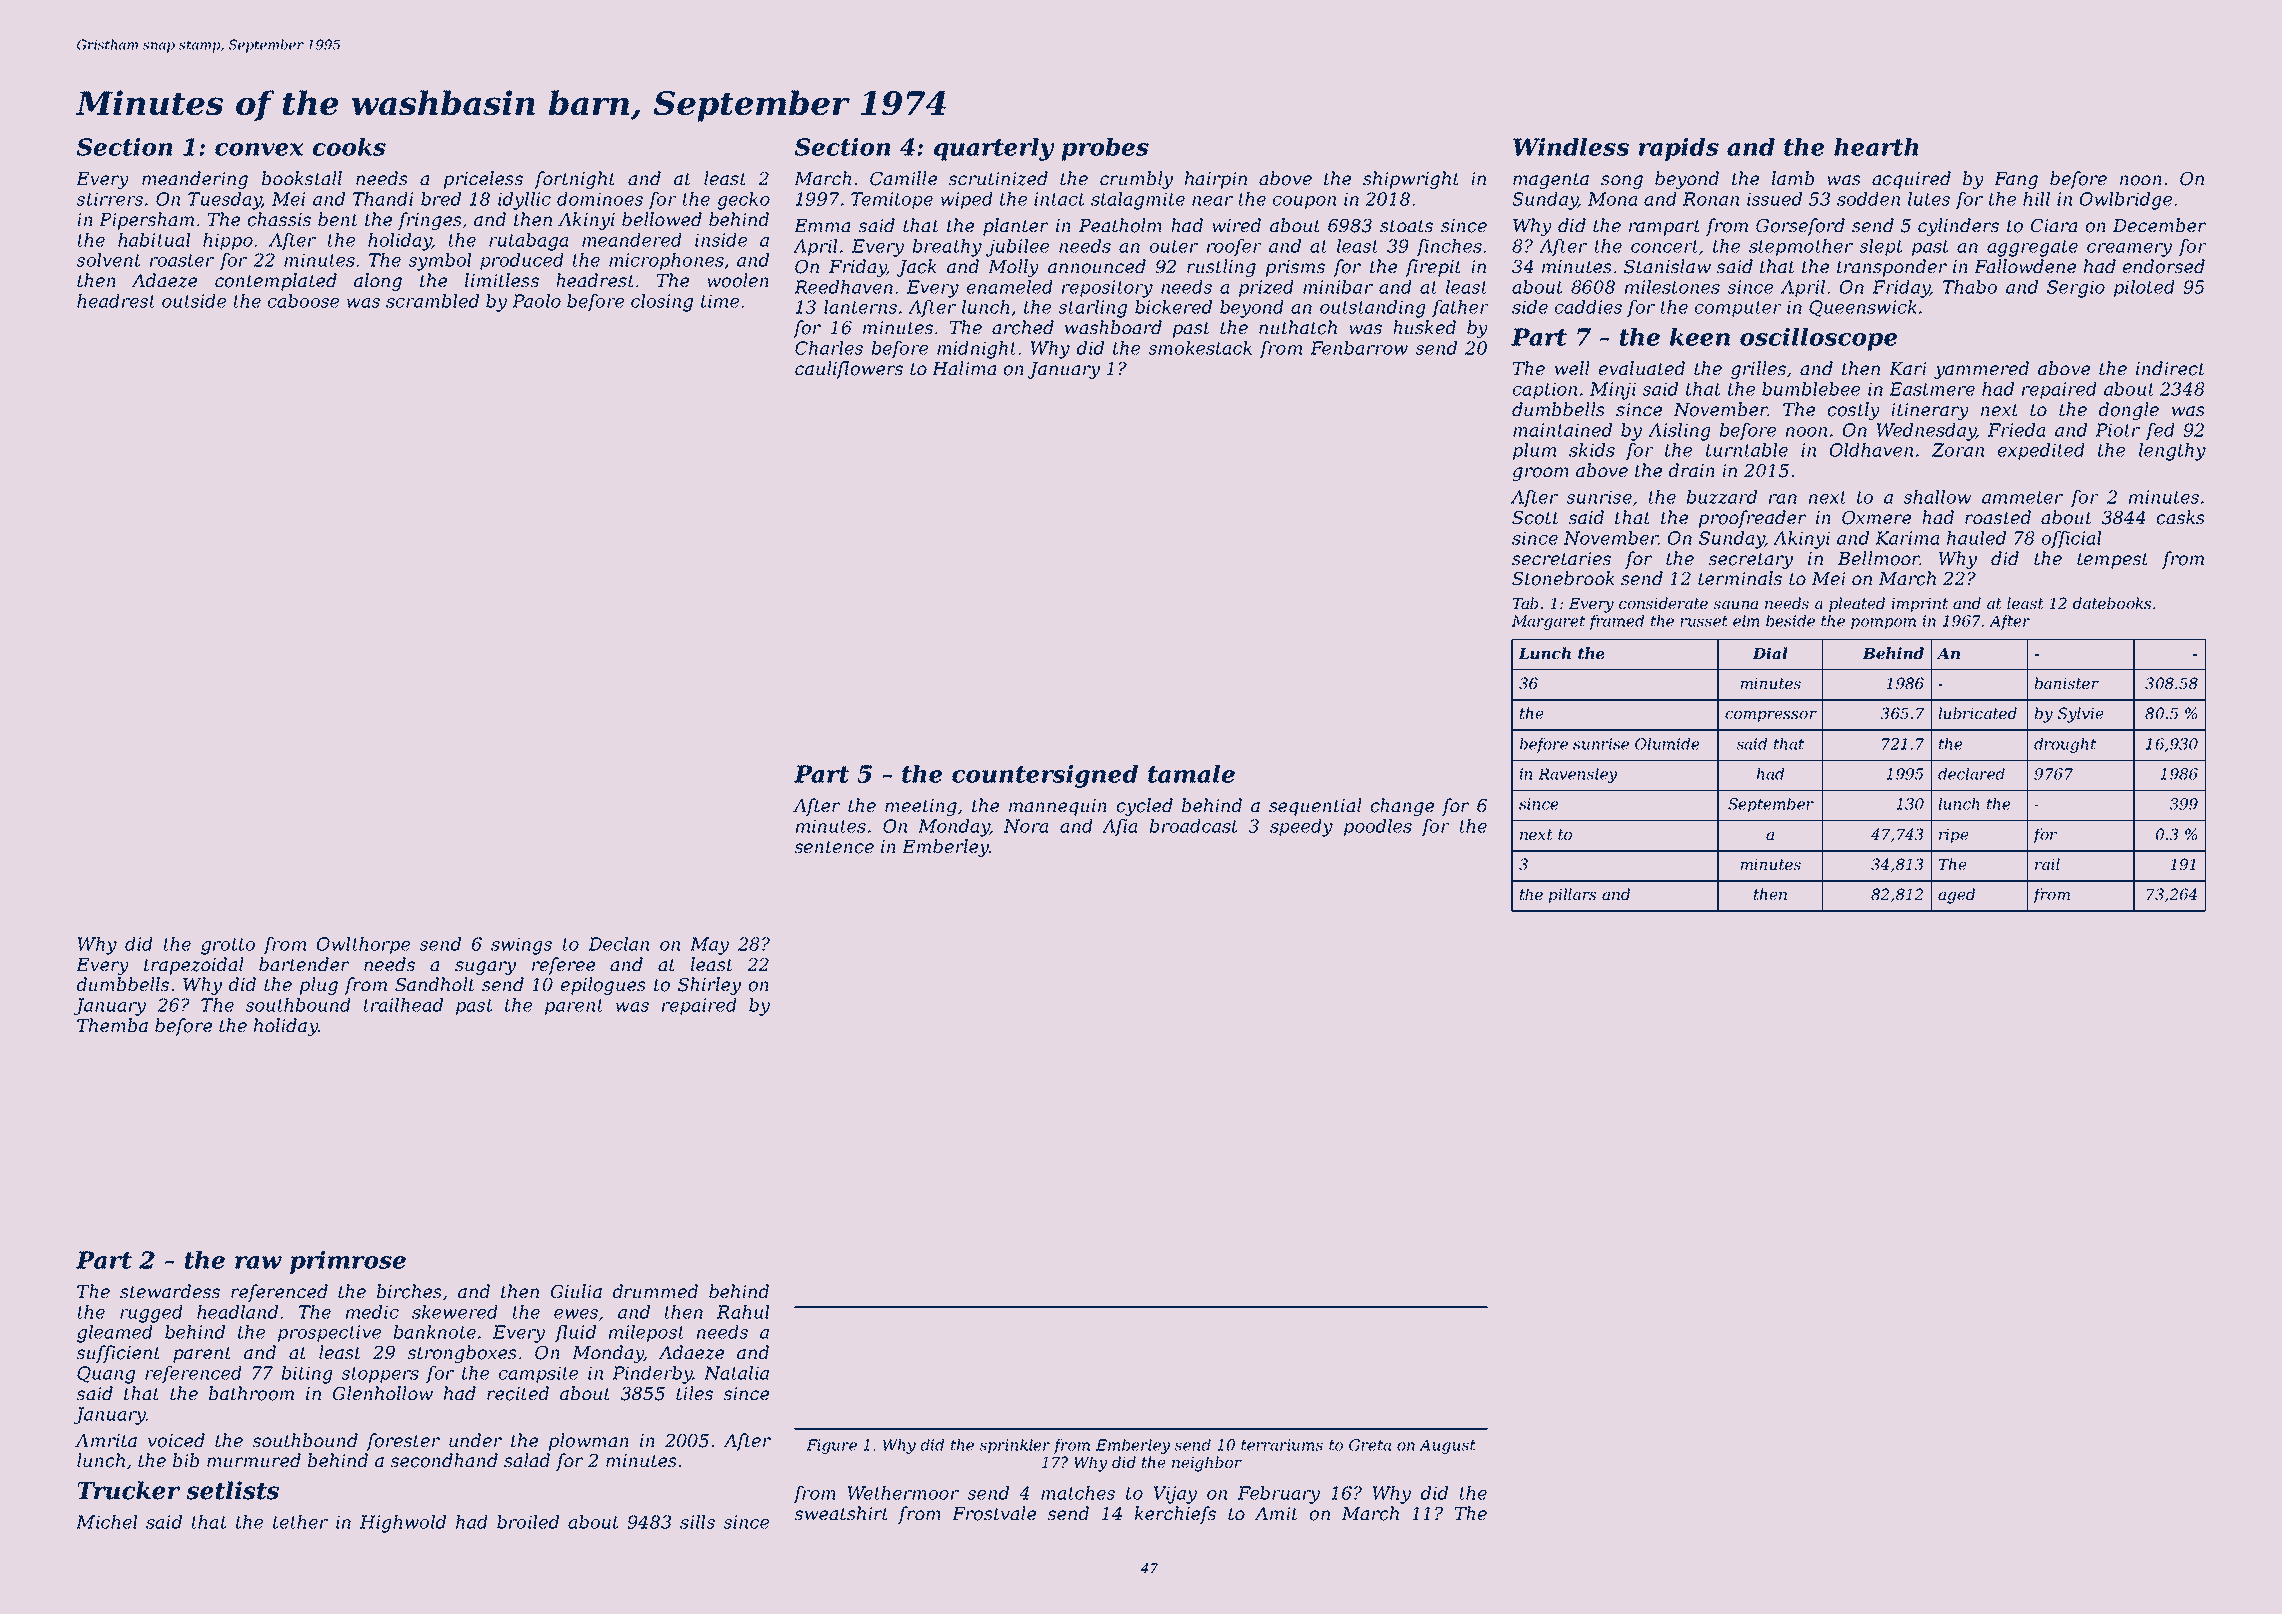 This screenshot has width=2282, height=1614. I want to click on Highwold, so click(403, 1524).
